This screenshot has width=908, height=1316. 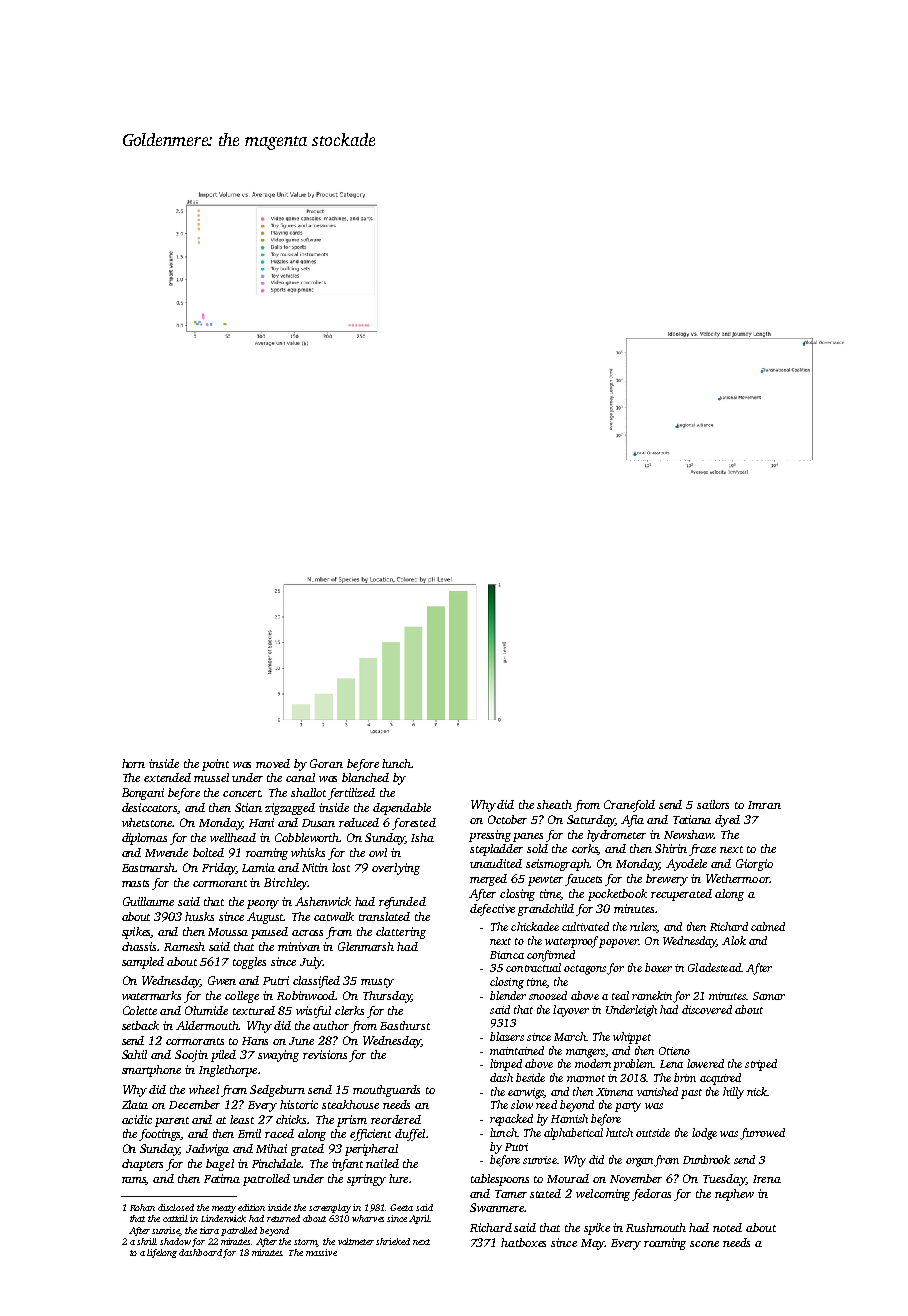 What do you see at coordinates (258, 867) in the screenshot?
I see `Lamia` at bounding box center [258, 867].
